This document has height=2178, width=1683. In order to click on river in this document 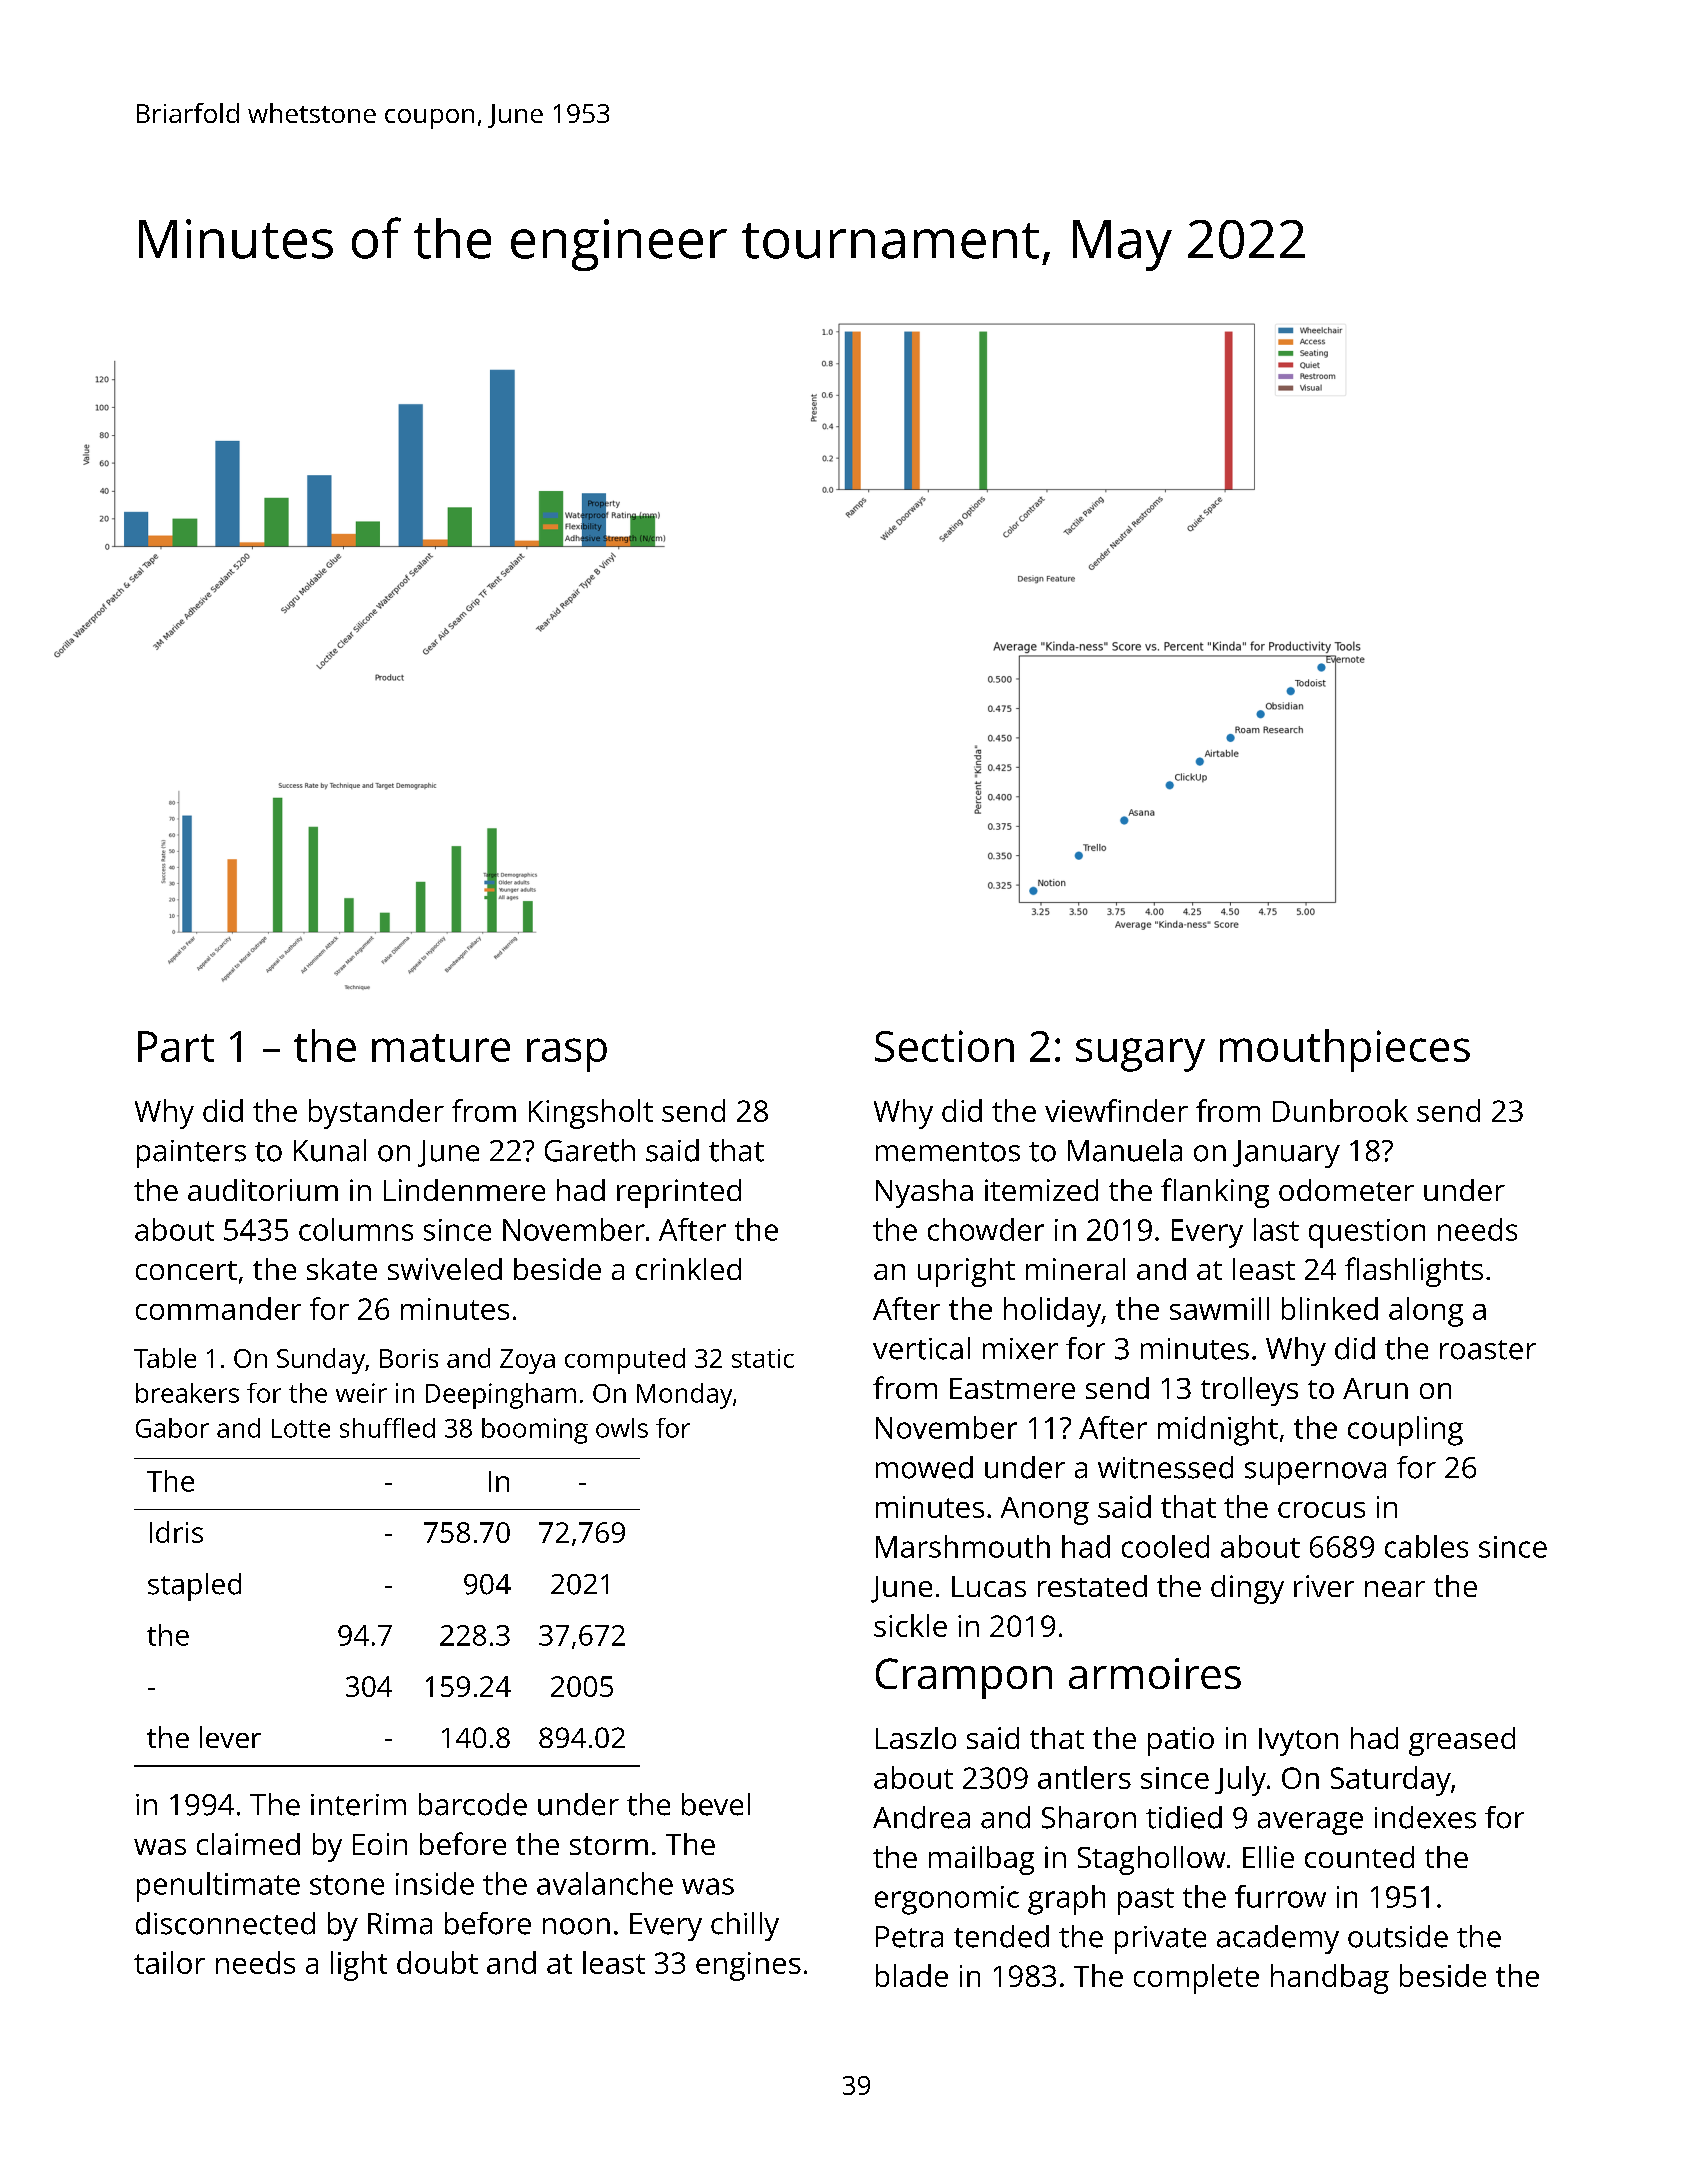, I will do `click(1324, 1586)`.
